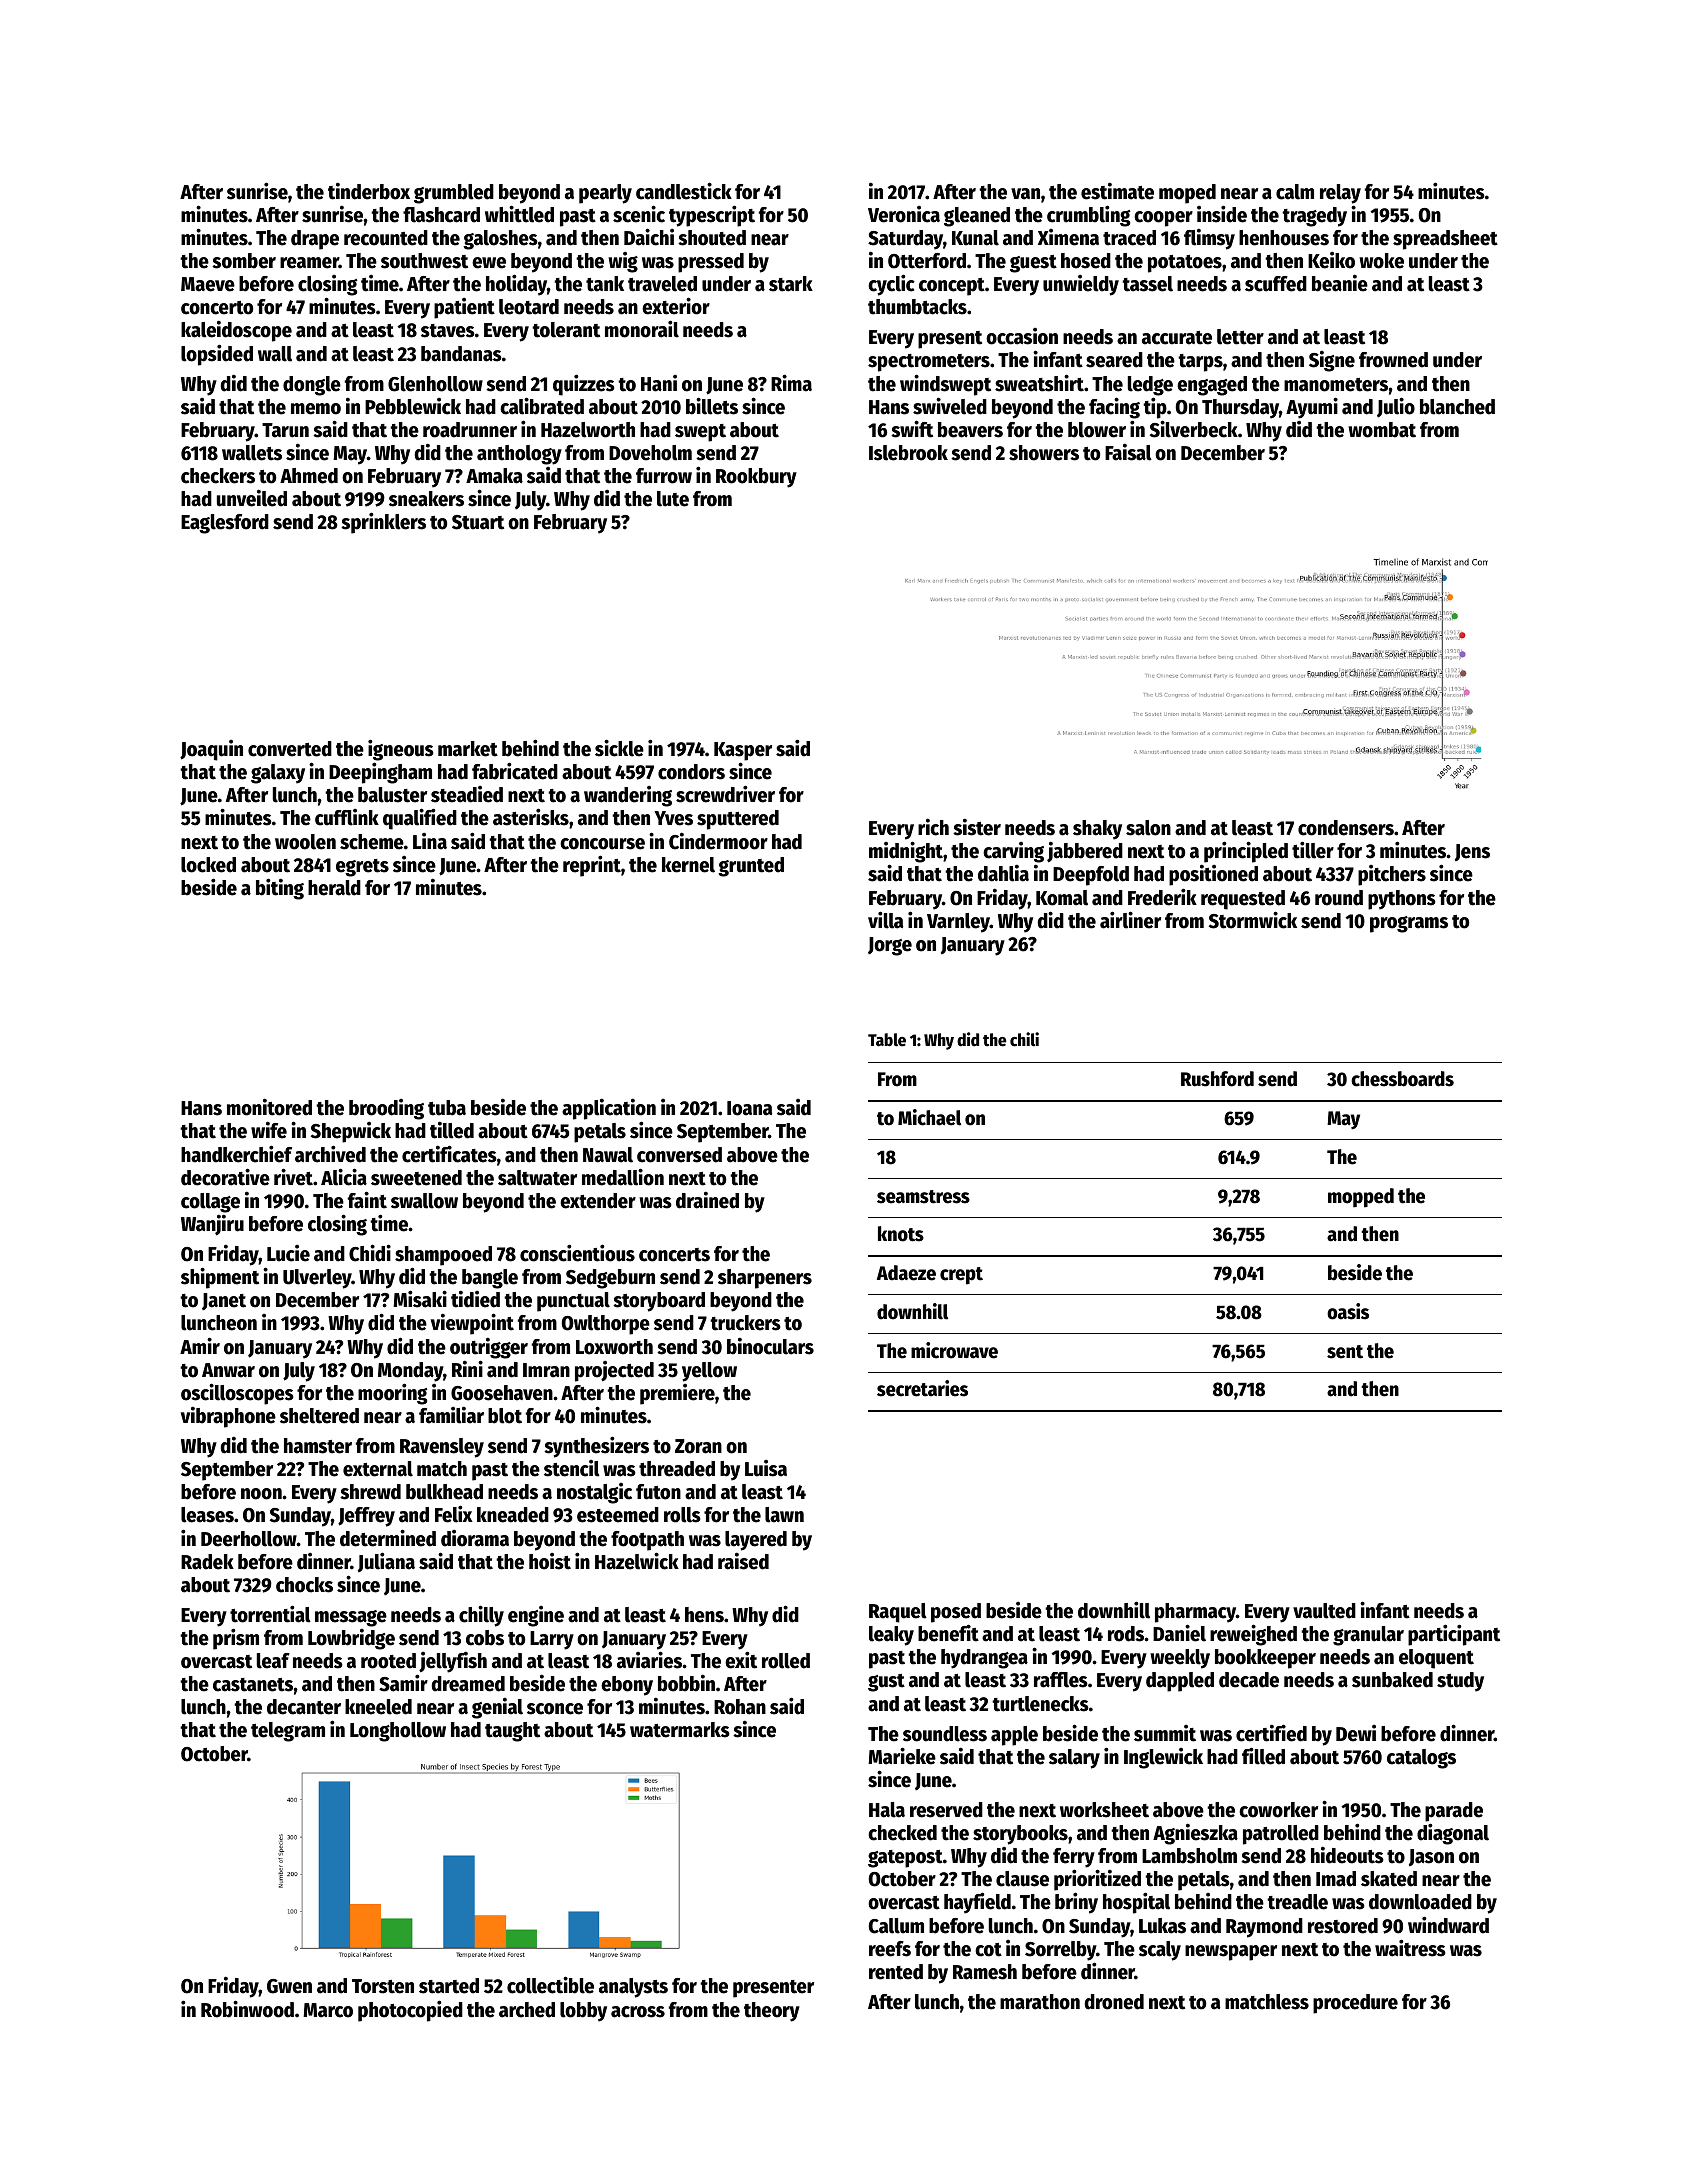  What do you see at coordinates (481, 1616) in the screenshot?
I see `chilly` at bounding box center [481, 1616].
